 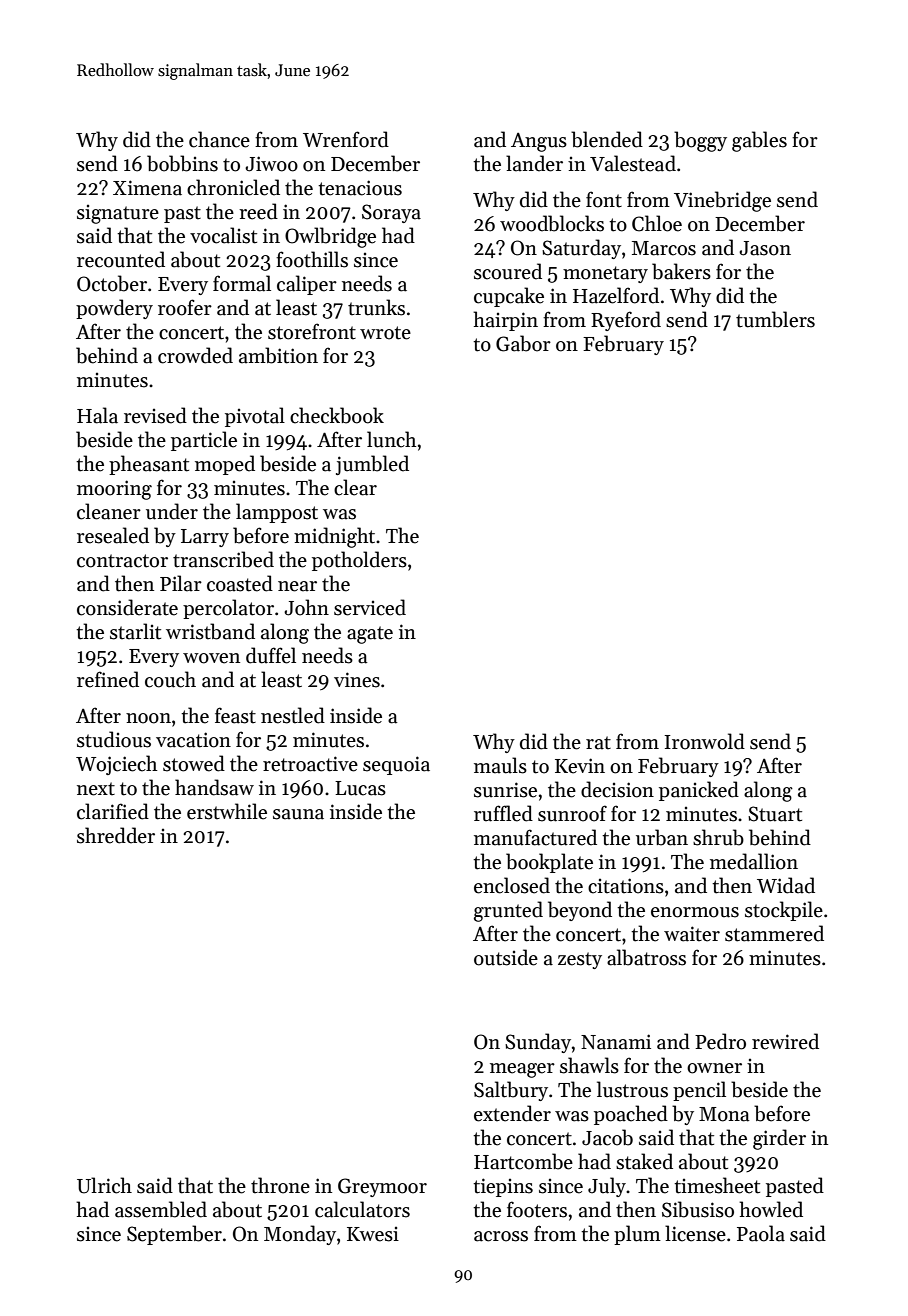 I want to click on blended, so click(x=607, y=139).
